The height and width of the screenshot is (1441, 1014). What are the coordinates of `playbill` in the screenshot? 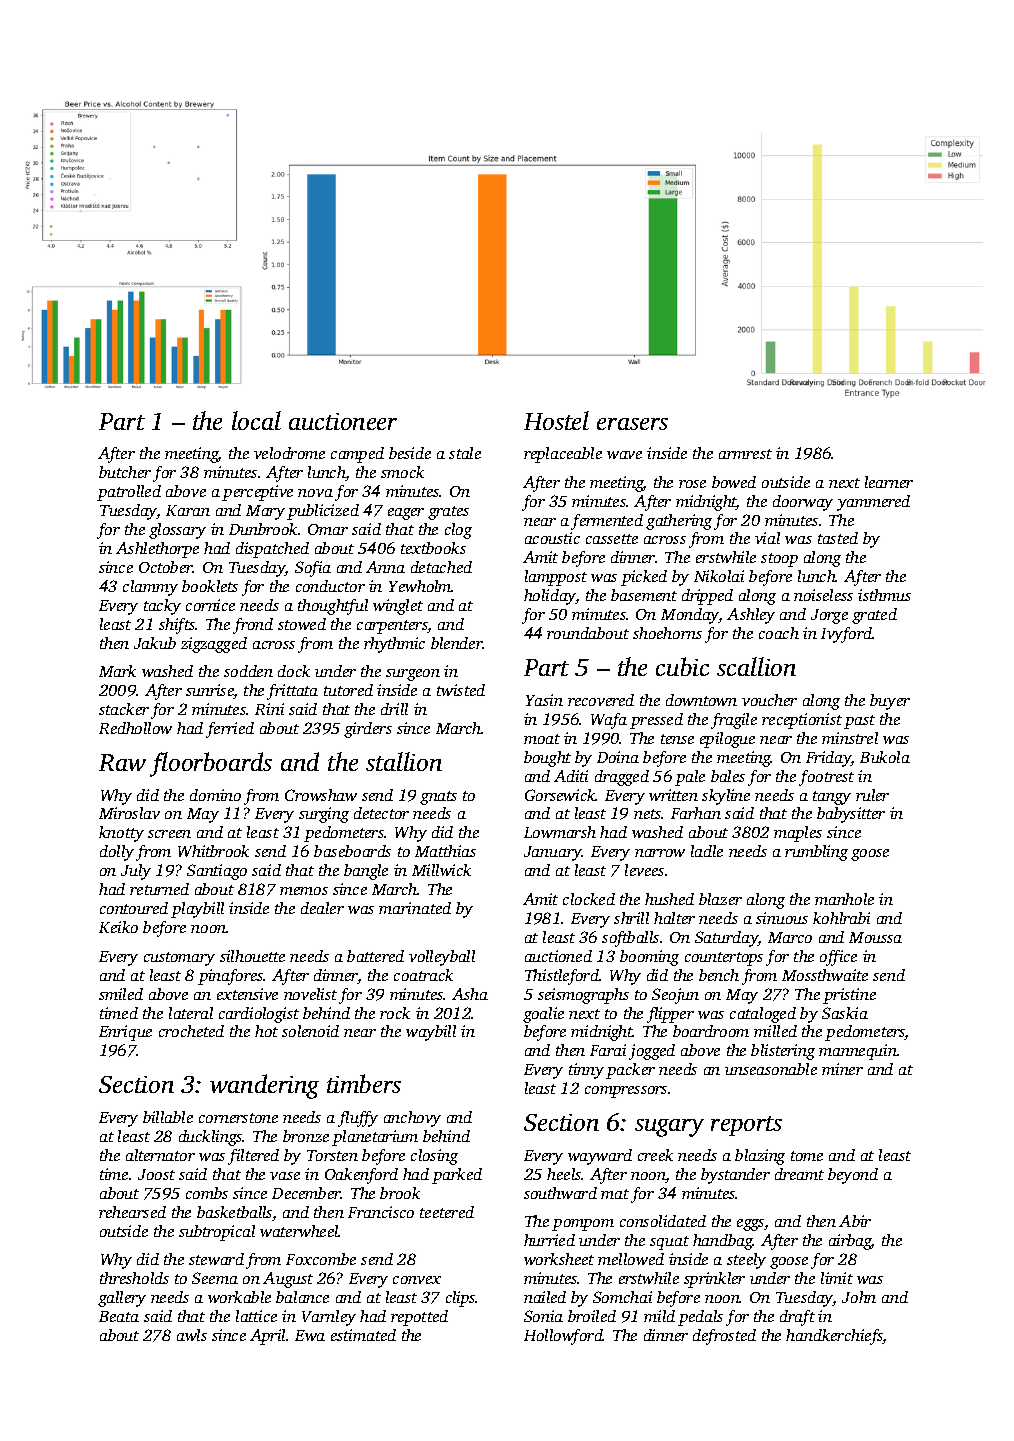 It's located at (197, 910).
